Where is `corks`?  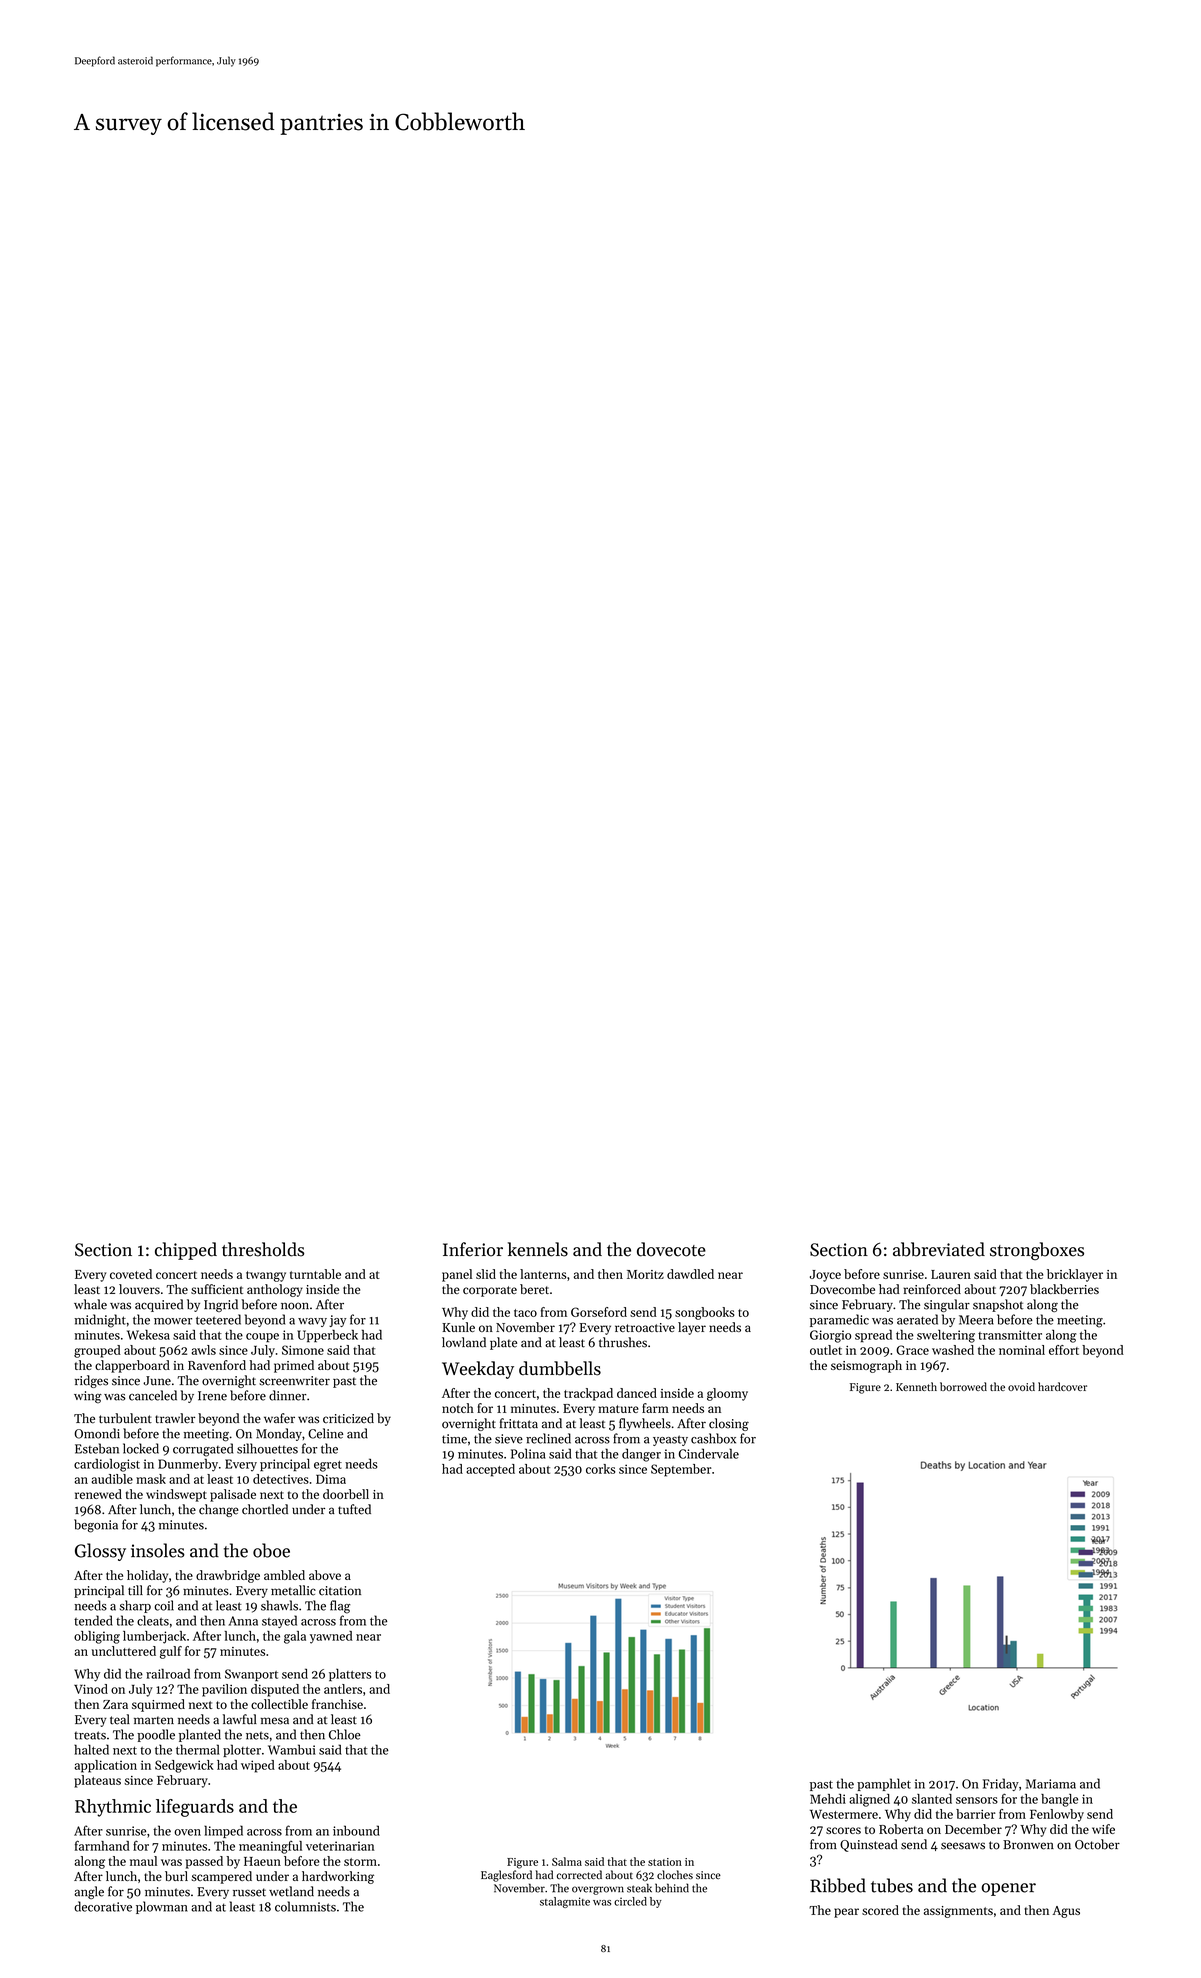 corks is located at coordinates (600, 1469).
